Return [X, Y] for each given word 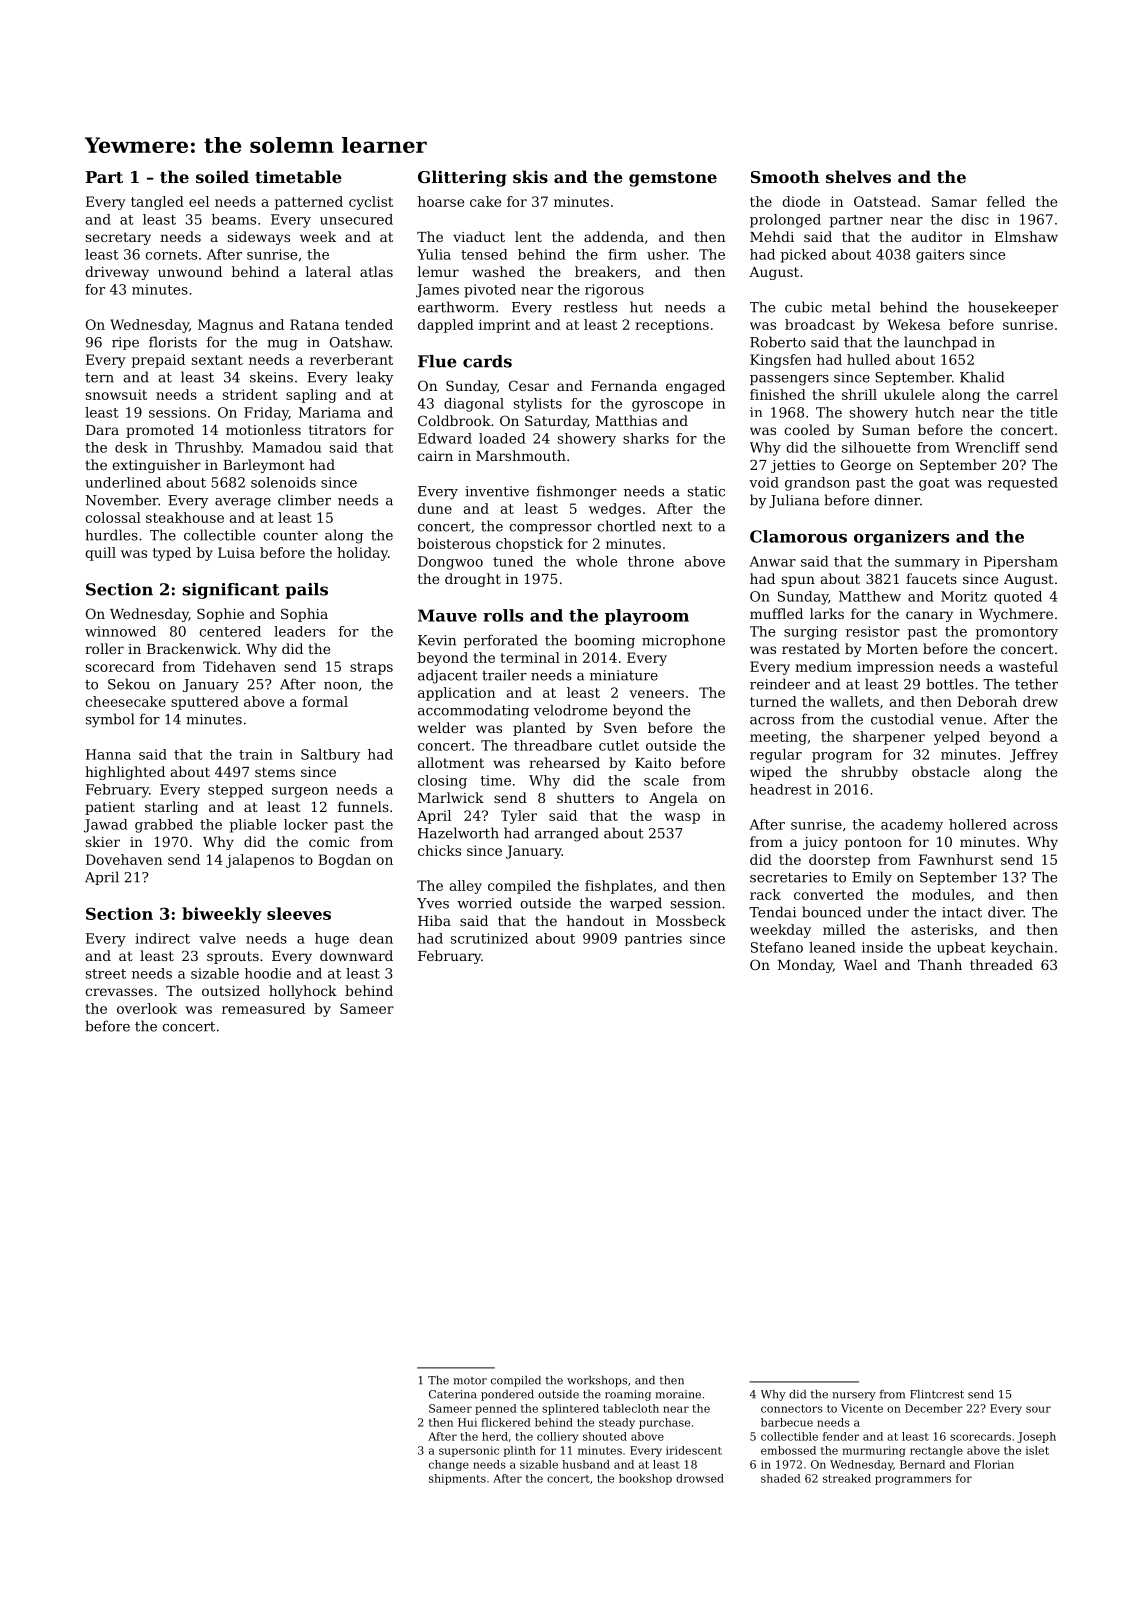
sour [1038, 1409]
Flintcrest [937, 1394]
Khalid [982, 377]
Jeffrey [1034, 756]
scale [661, 780]
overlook [147, 1008]
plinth [520, 1451]
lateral [328, 271]
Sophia [304, 615]
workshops [597, 1381]
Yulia [434, 254]
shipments [457, 1479]
